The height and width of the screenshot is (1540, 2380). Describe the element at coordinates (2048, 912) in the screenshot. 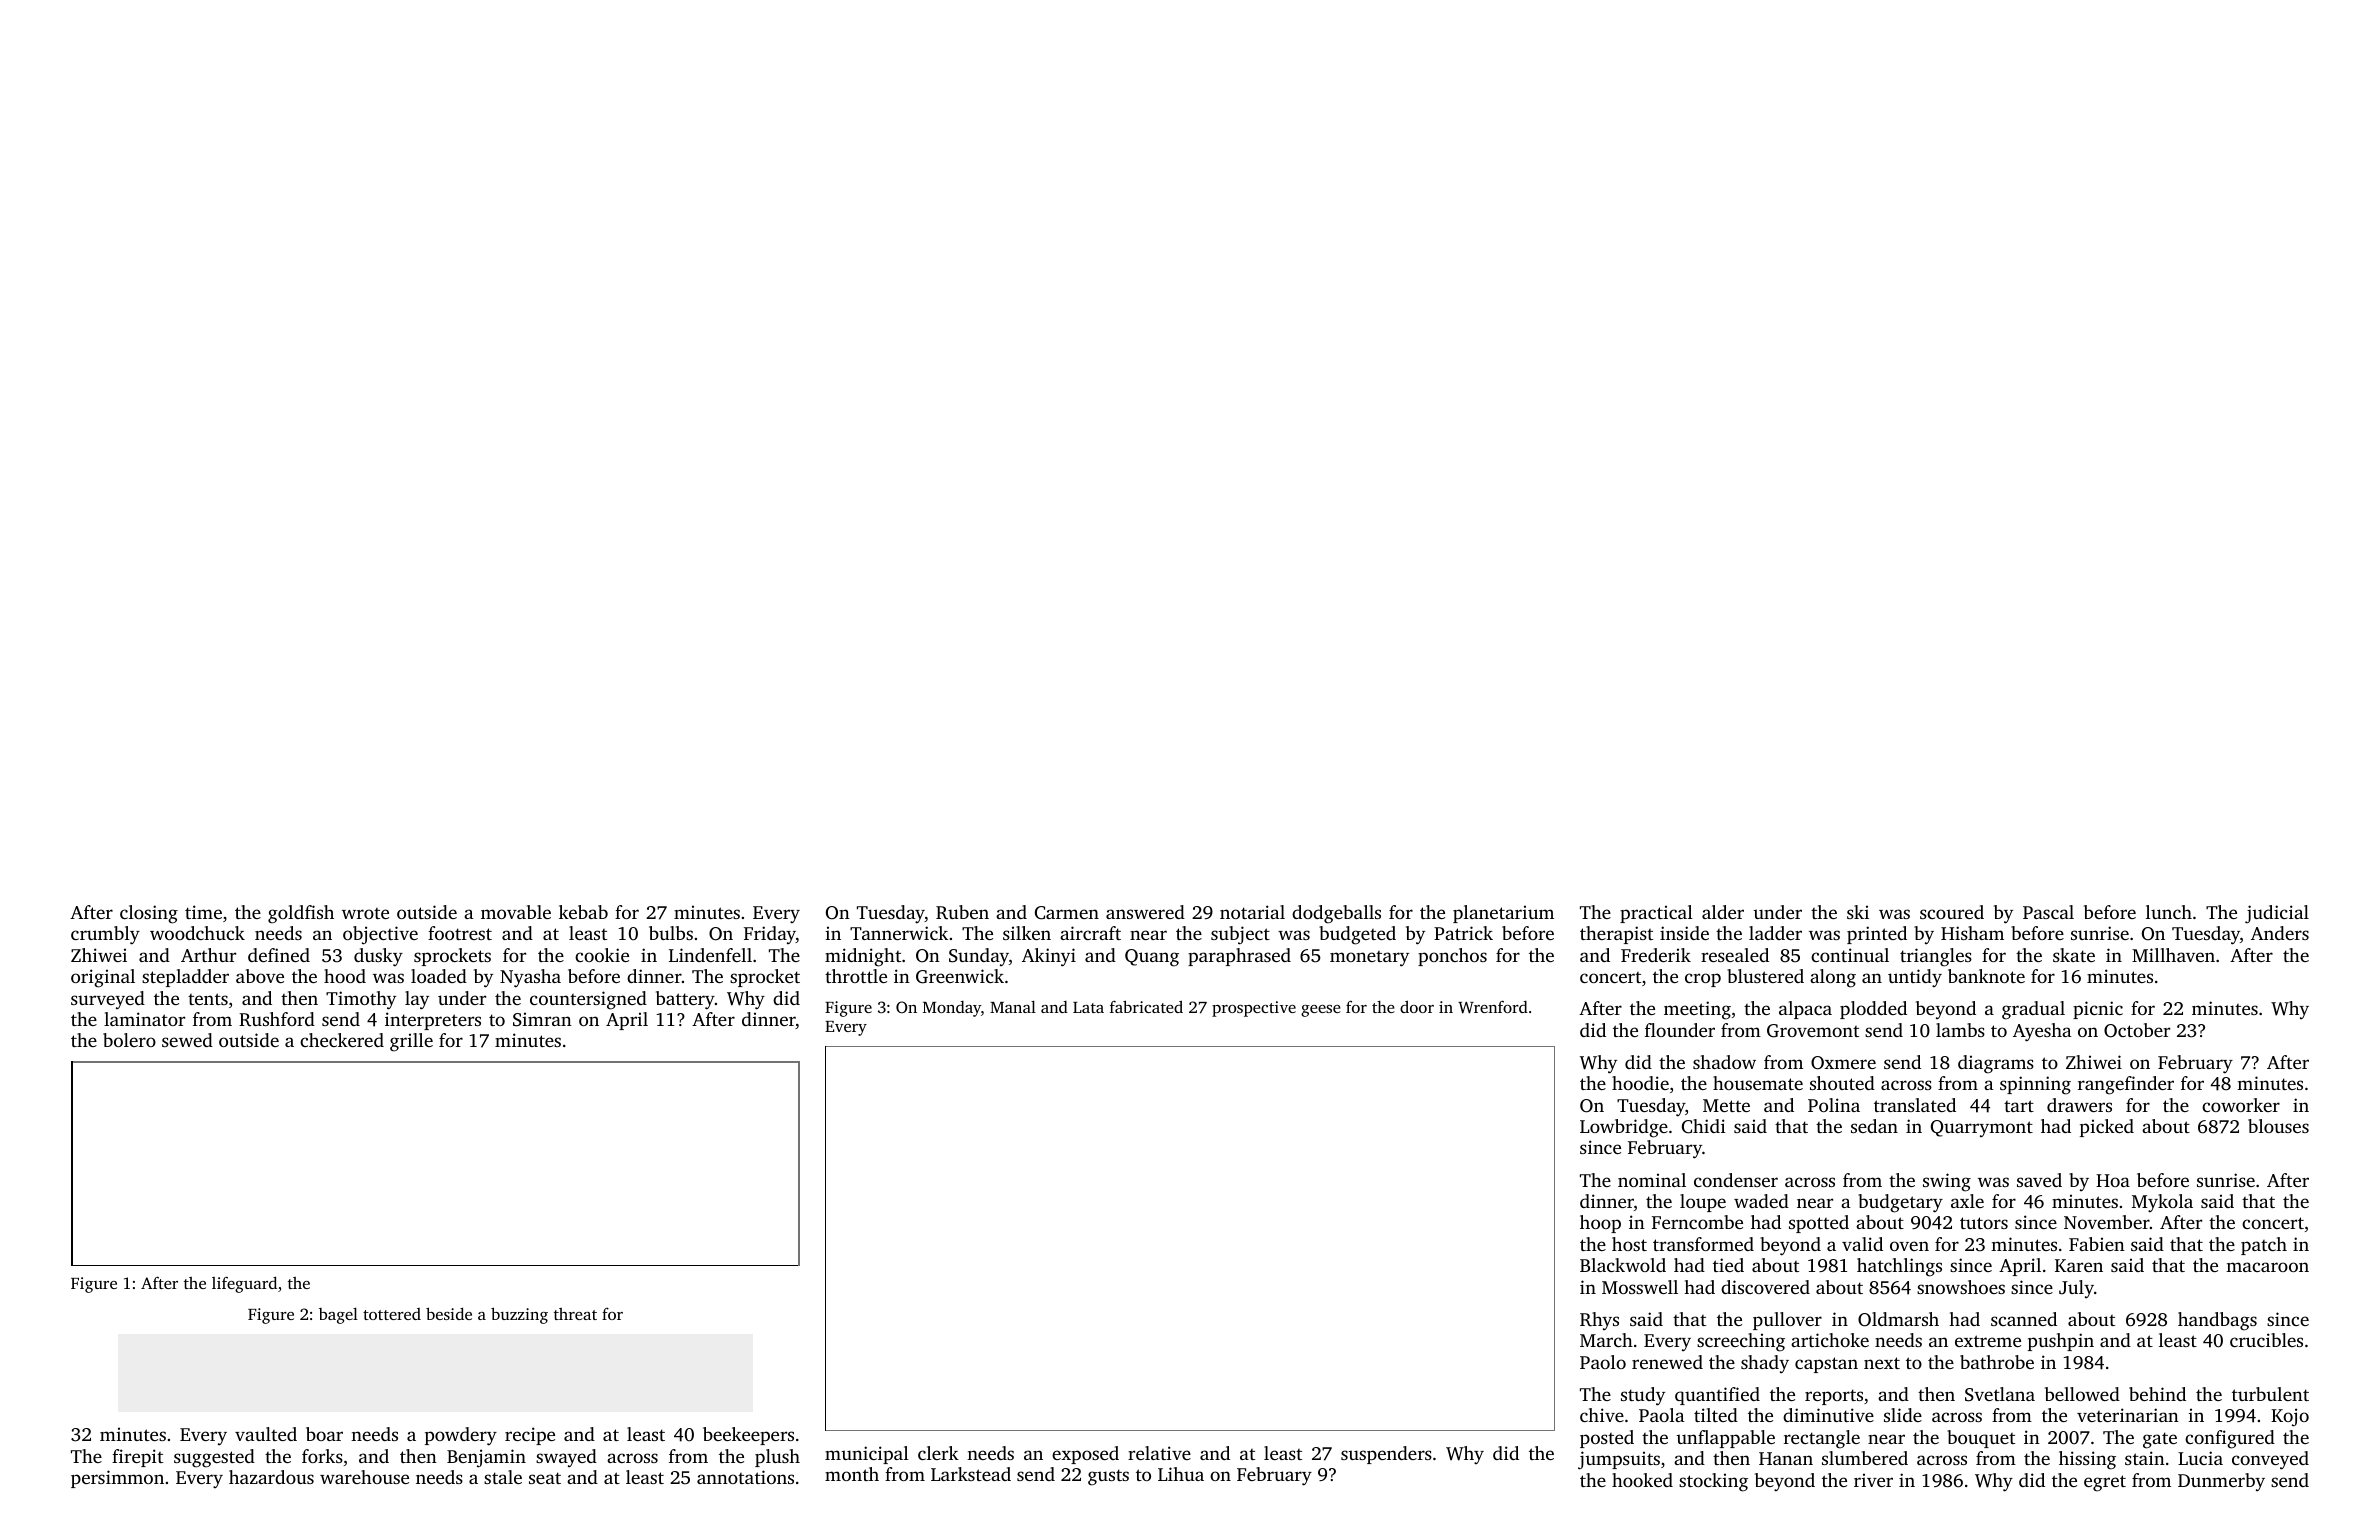

I see `Pascal` at that location.
